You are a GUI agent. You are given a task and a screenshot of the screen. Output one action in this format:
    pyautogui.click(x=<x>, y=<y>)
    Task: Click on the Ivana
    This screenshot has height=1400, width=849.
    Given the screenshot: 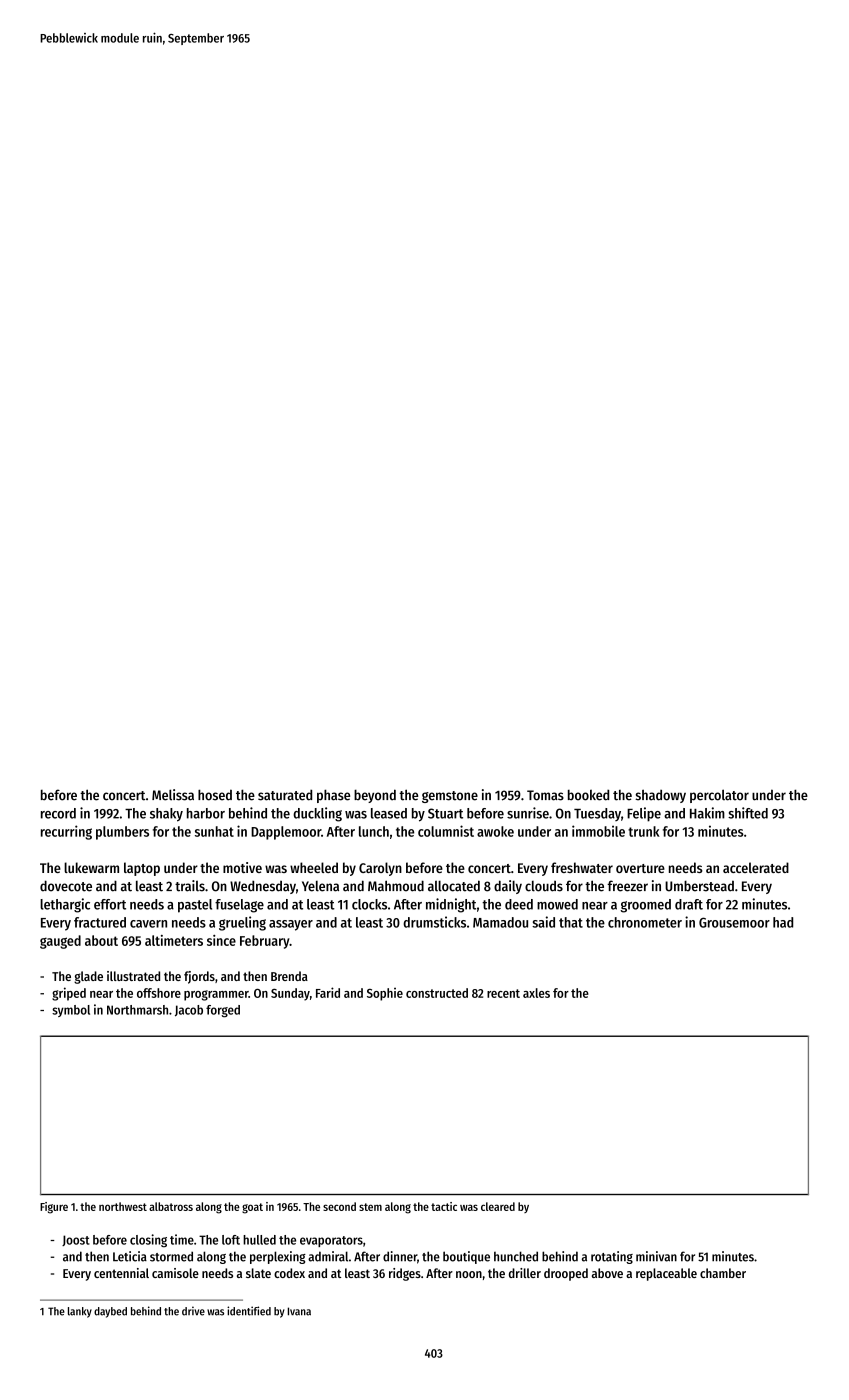 What is the action you would take?
    pyautogui.click(x=299, y=1311)
